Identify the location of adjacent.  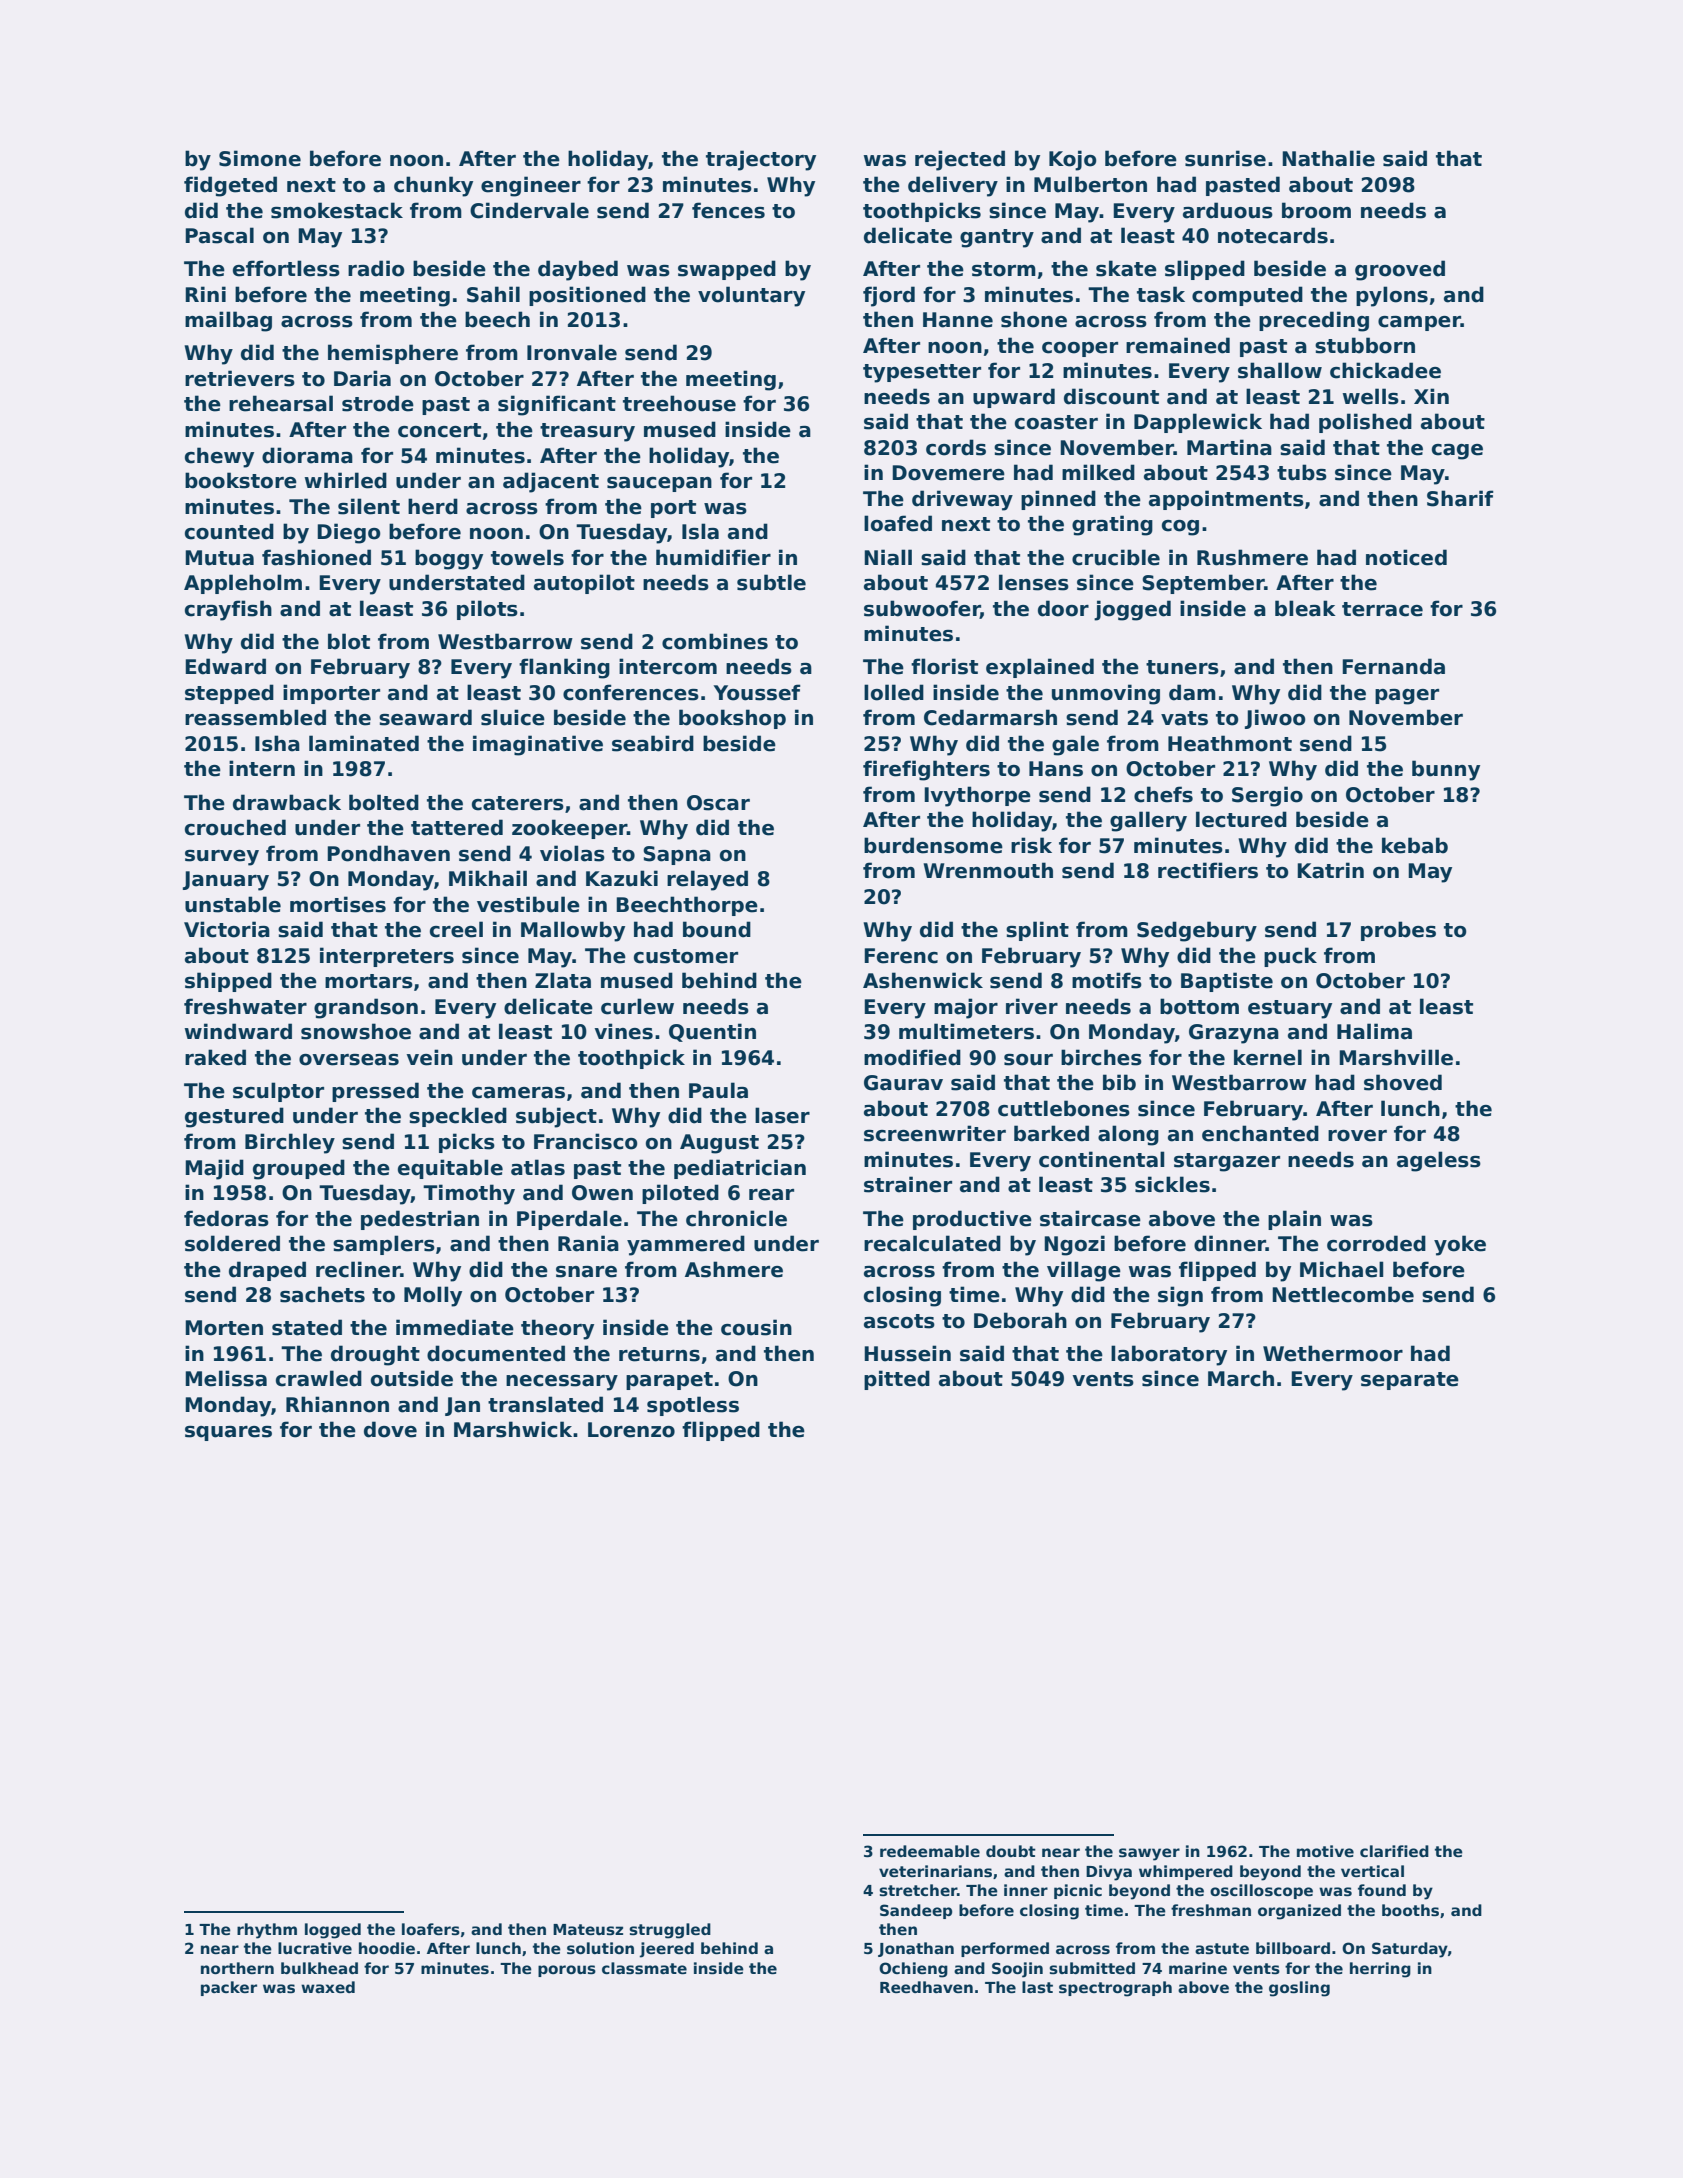
(551, 482).
